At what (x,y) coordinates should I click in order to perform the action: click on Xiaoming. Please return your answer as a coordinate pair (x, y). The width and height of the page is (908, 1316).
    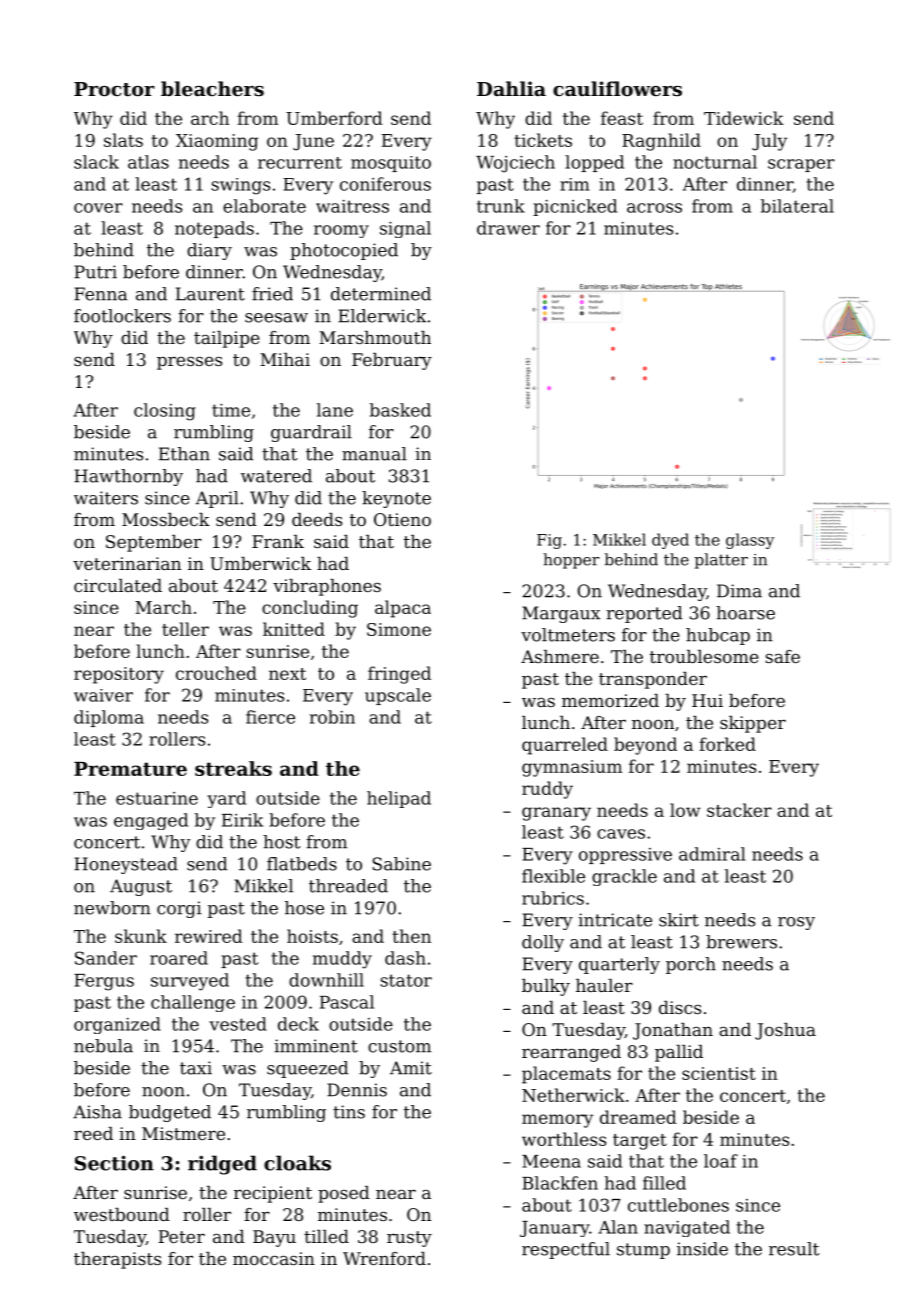
    Looking at the image, I should click on (217, 142).
